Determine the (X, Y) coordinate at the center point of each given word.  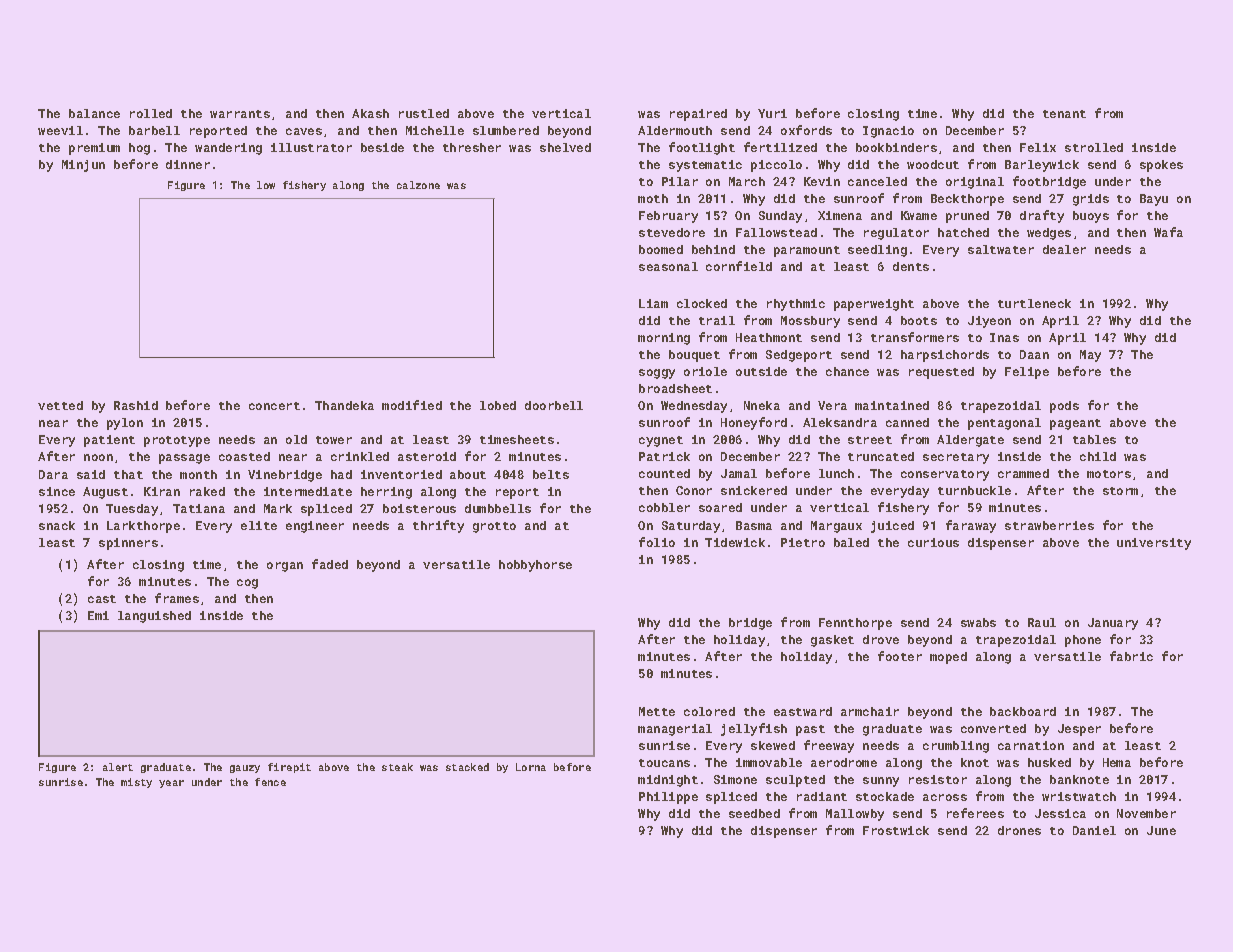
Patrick (664, 456)
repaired (698, 115)
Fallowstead (776, 232)
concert (274, 406)
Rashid (136, 405)
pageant (1075, 424)
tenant (1064, 114)
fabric (1131, 656)
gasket (832, 641)
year (171, 784)
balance (94, 113)
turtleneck (1034, 303)
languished (154, 617)
